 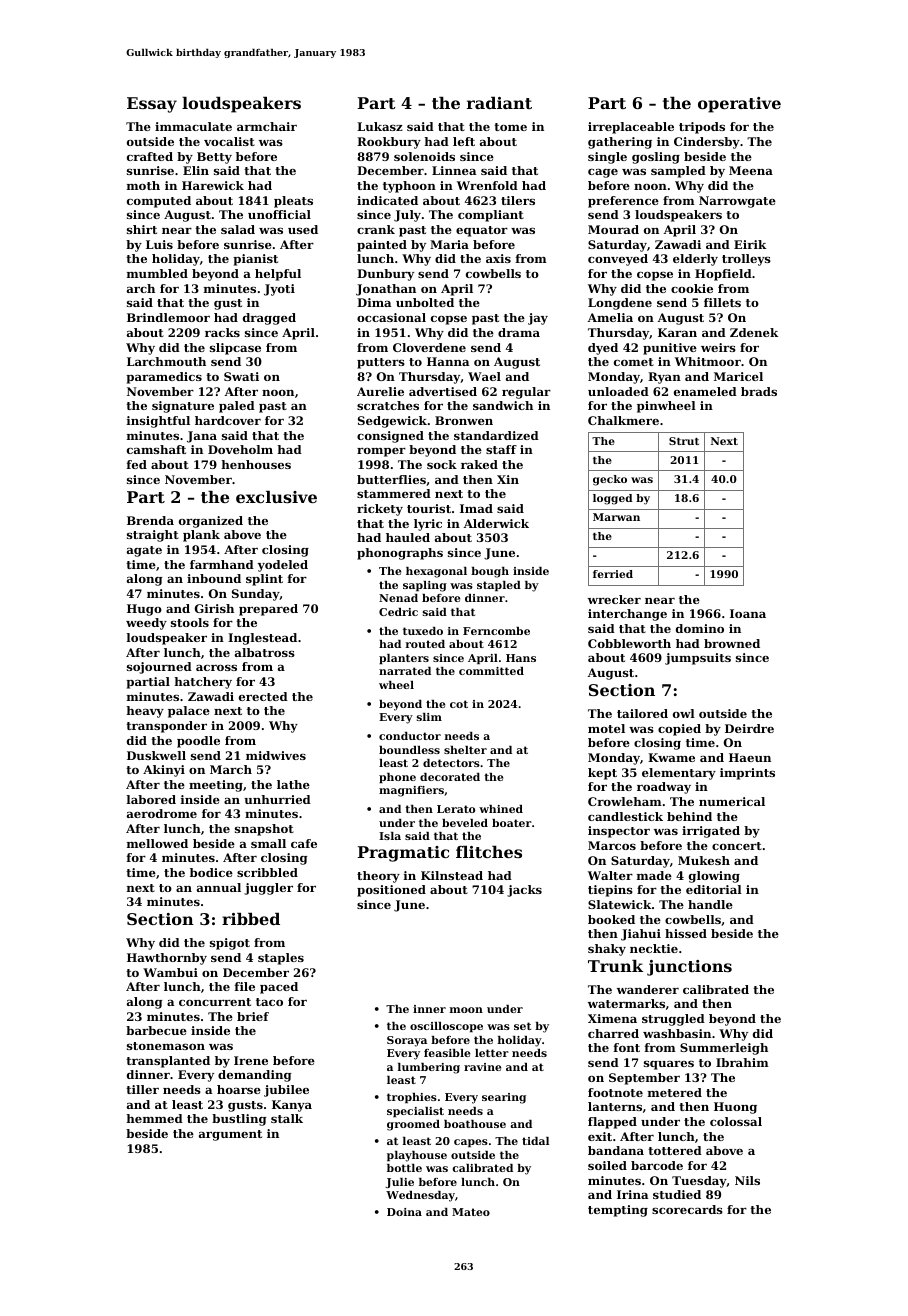 I want to click on armchair, so click(x=267, y=126).
